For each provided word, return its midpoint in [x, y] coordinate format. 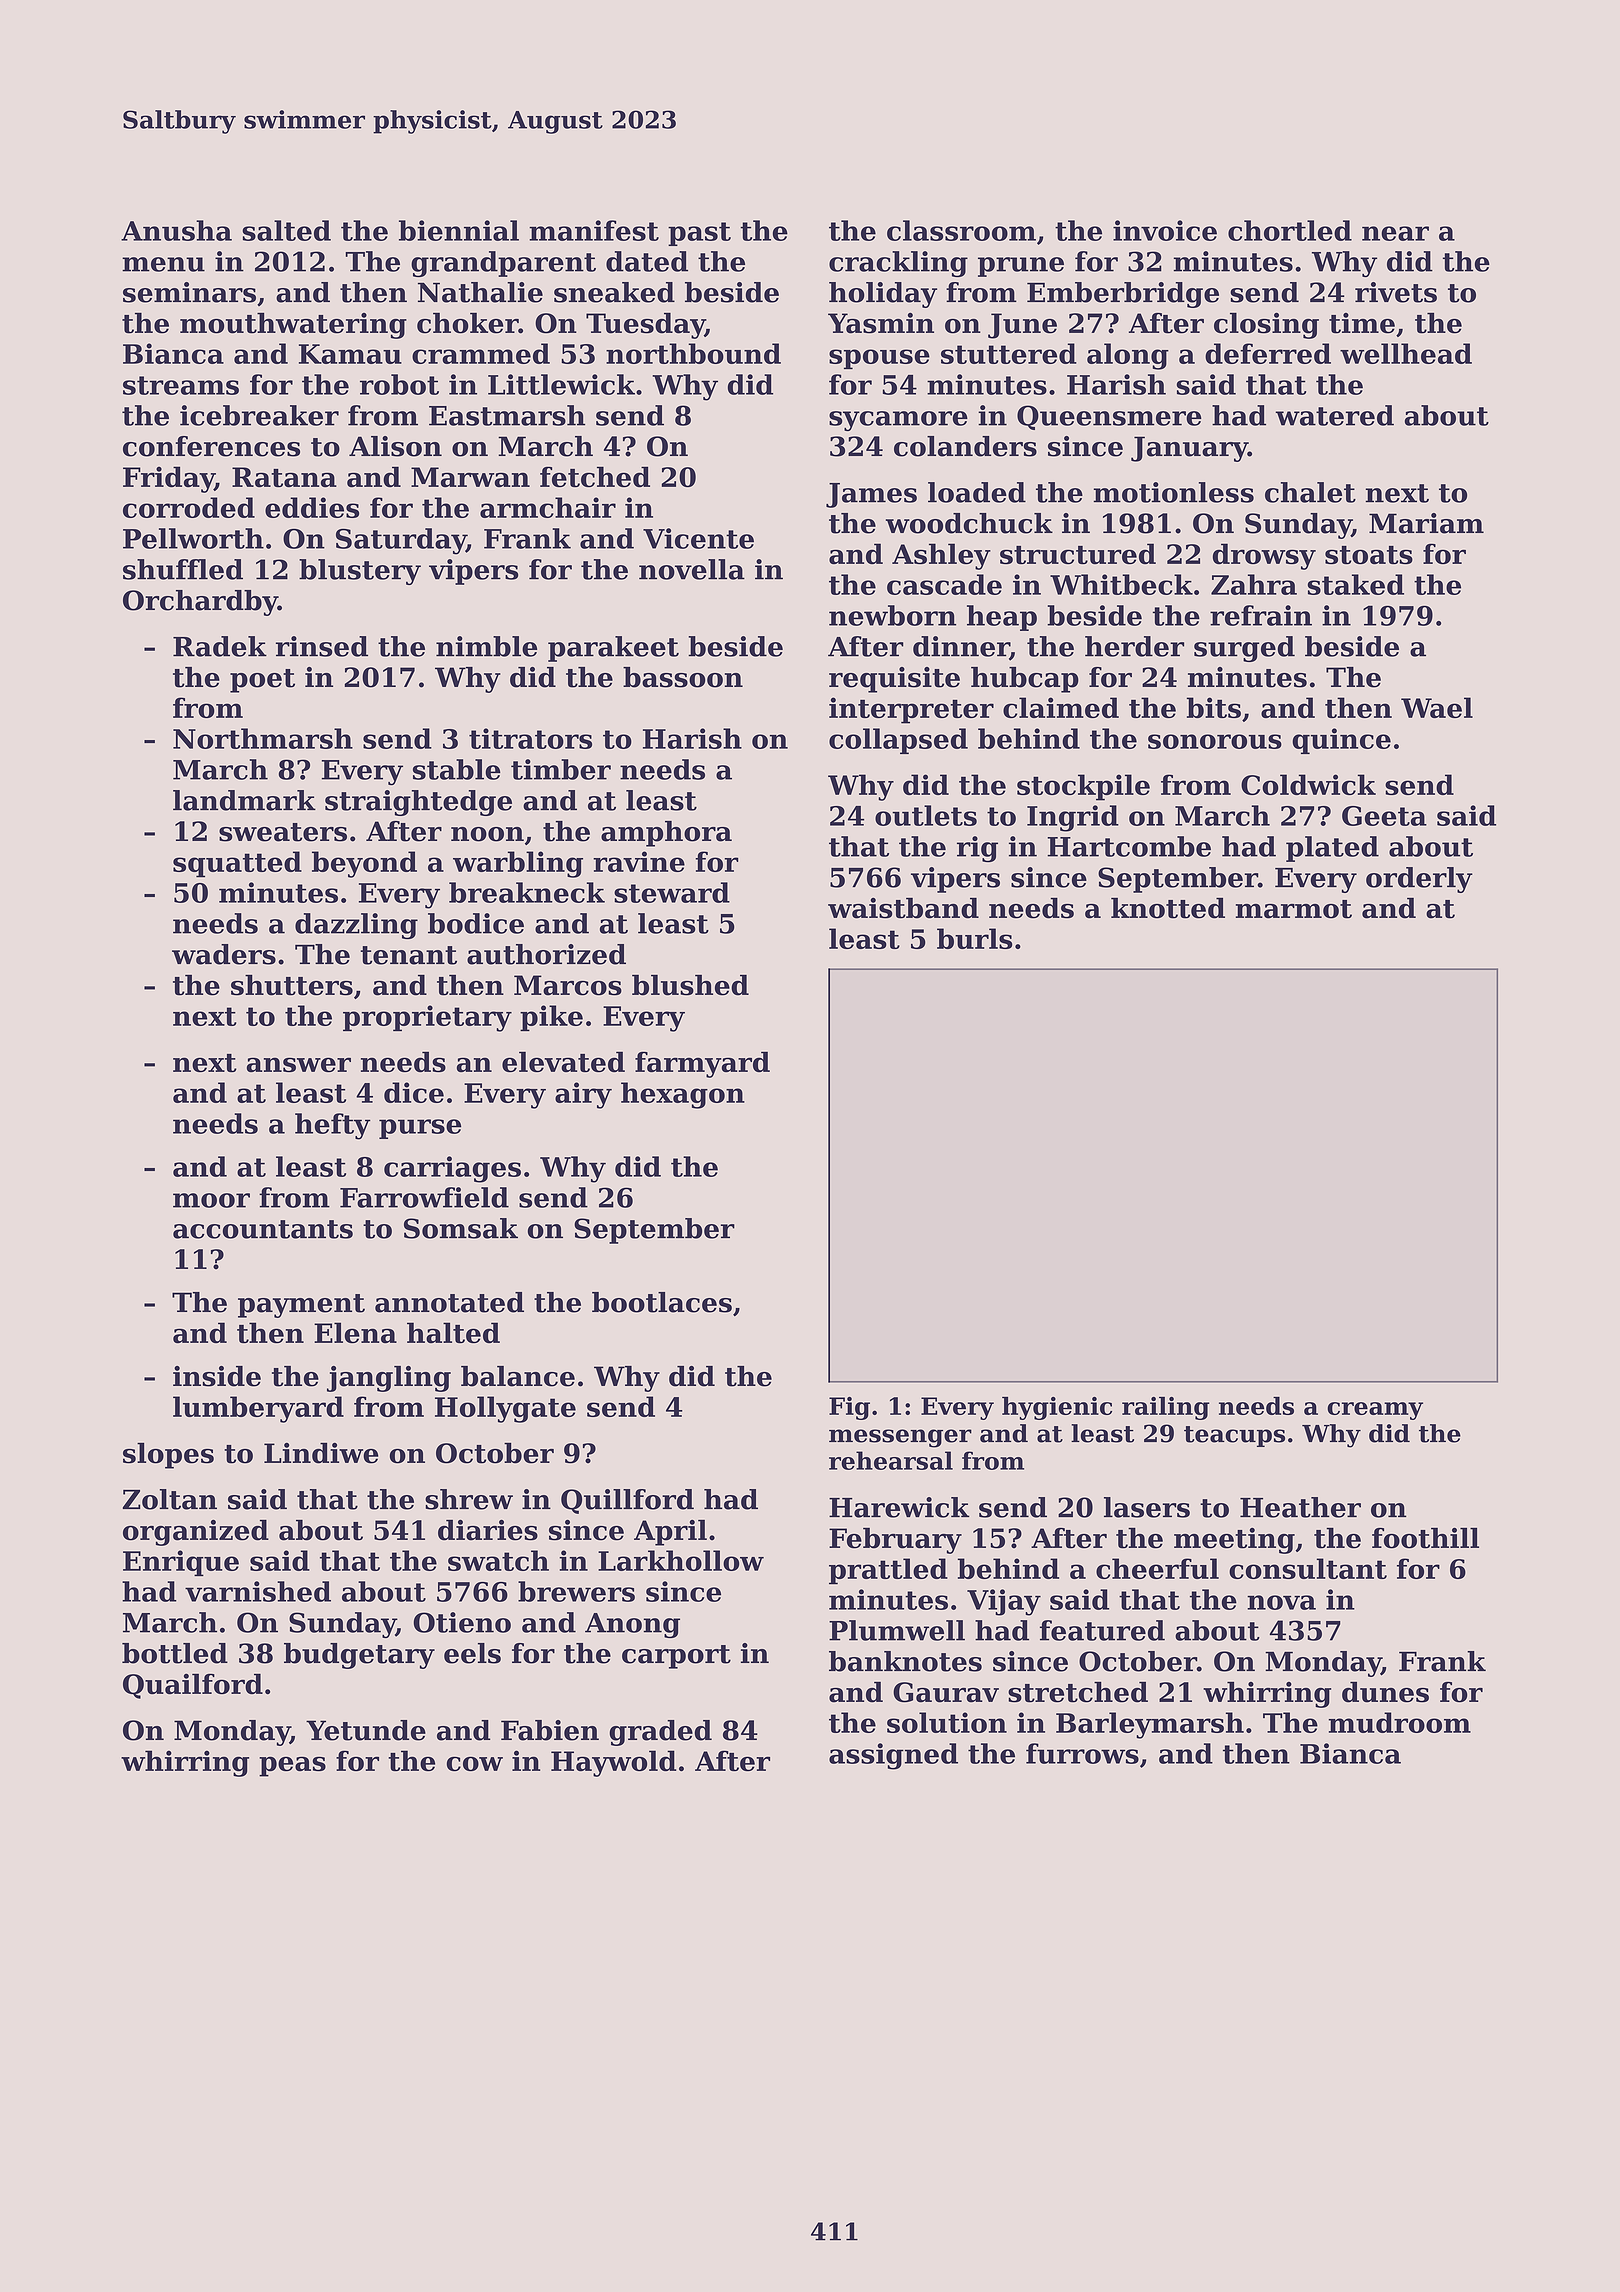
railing [1166, 1408]
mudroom [1400, 1722]
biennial [459, 230]
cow [475, 1763]
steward [672, 892]
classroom [961, 230]
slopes [168, 1456]
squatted [237, 864]
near [1395, 233]
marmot [1294, 909]
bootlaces [662, 1302]
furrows [1082, 1753]
